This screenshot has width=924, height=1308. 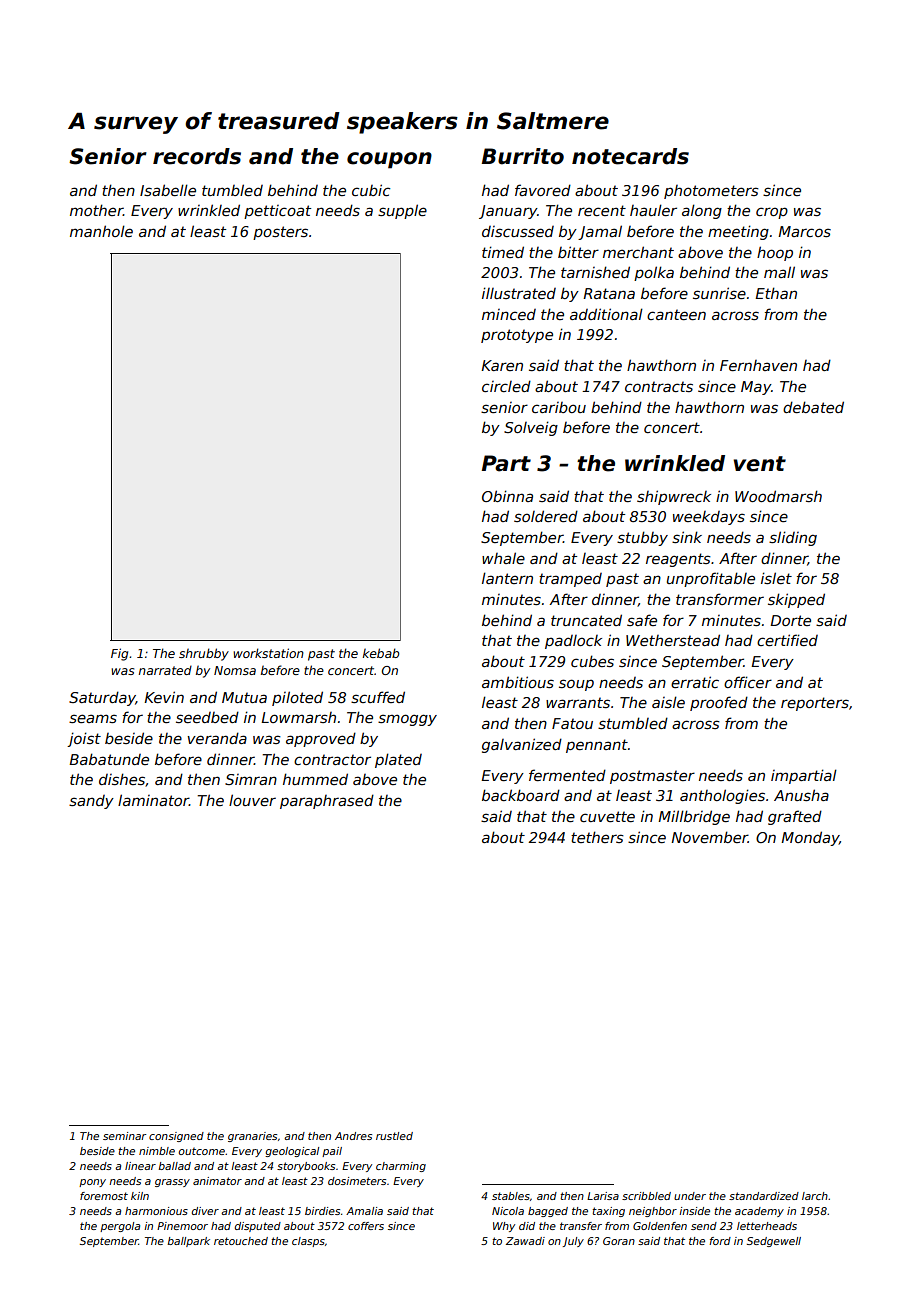 What do you see at coordinates (659, 386) in the screenshot?
I see `contracts` at bounding box center [659, 386].
